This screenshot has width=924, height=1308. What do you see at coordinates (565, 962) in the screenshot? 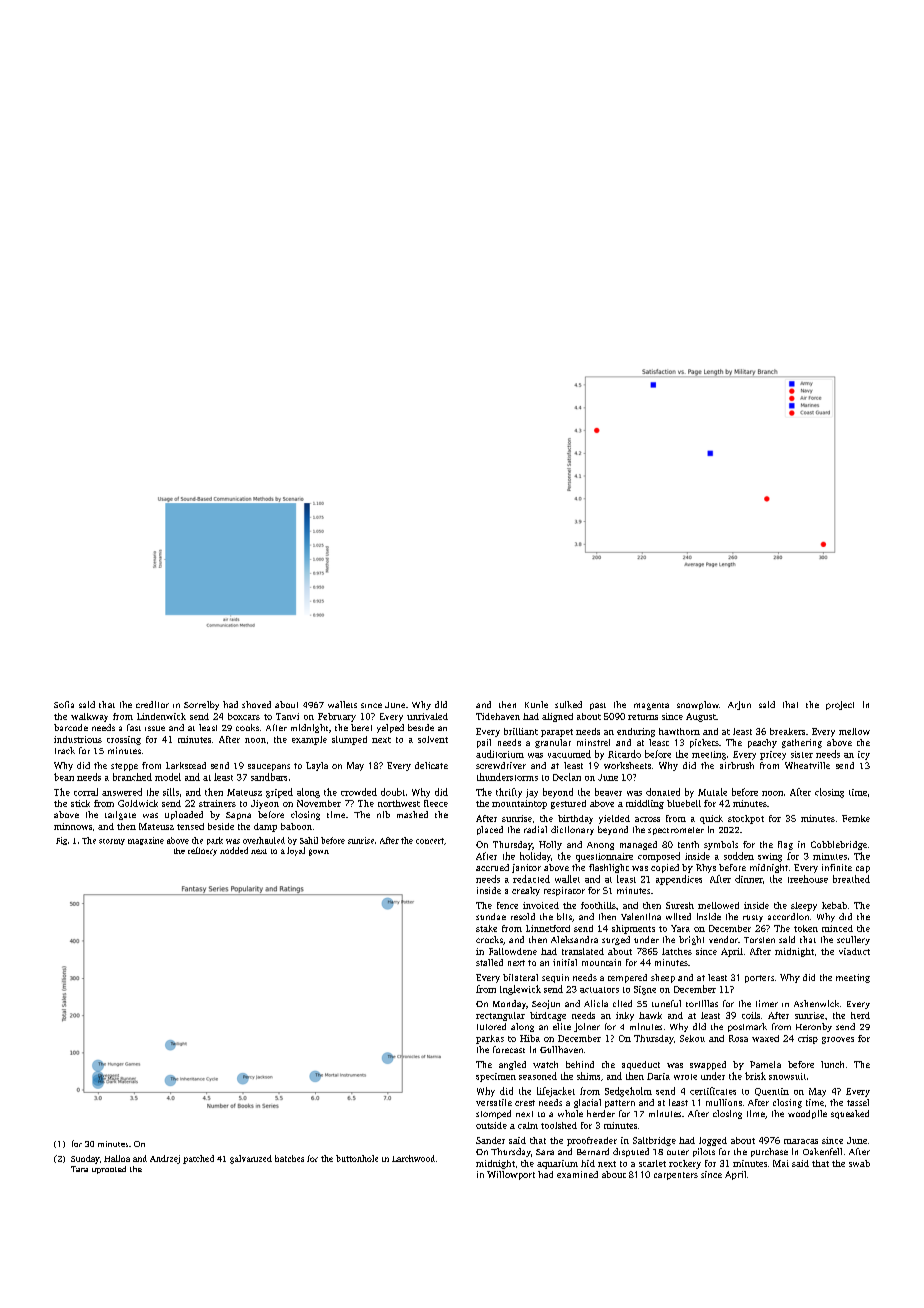
I see `initial` at bounding box center [565, 962].
